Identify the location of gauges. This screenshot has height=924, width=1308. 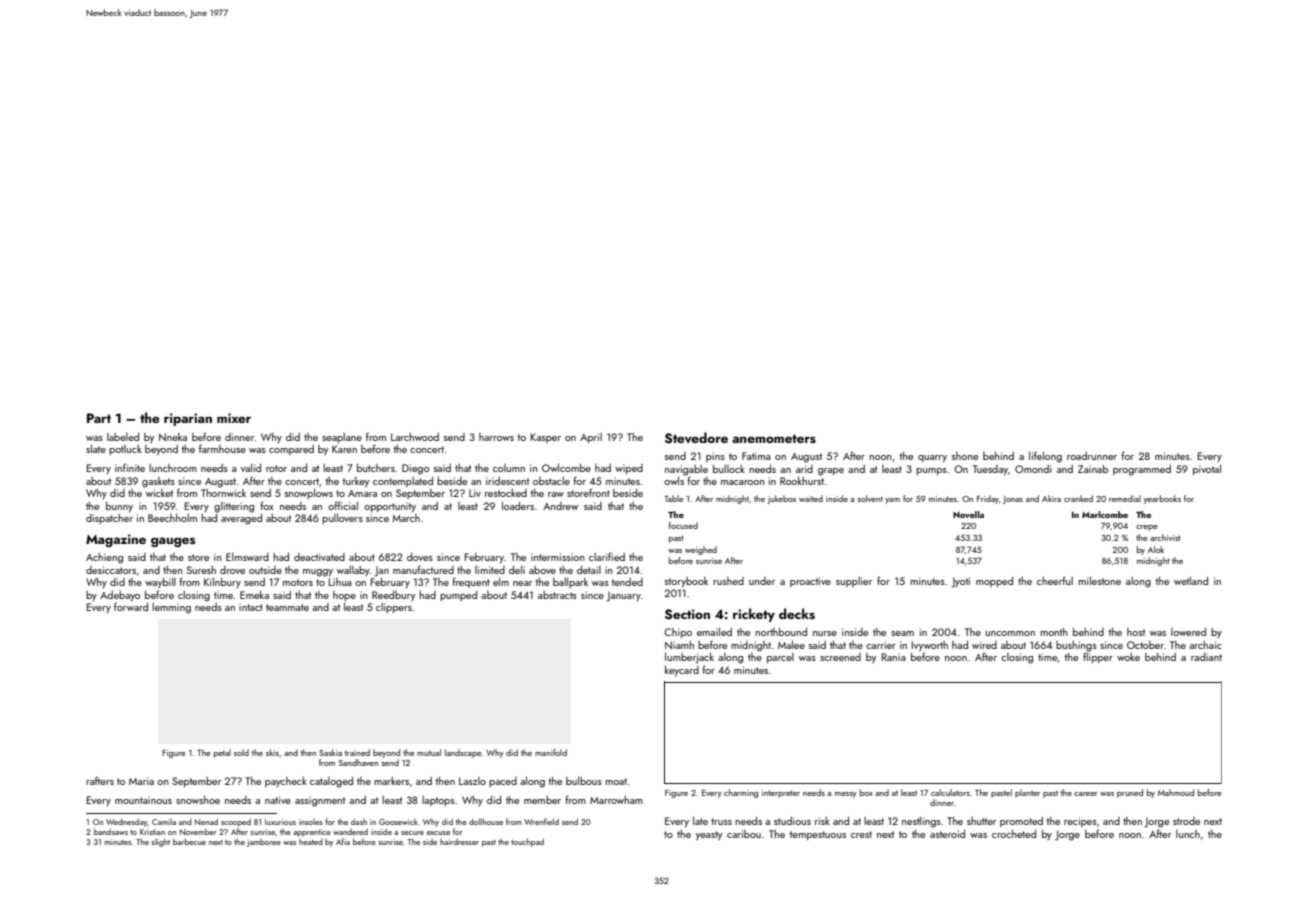
(173, 542).
